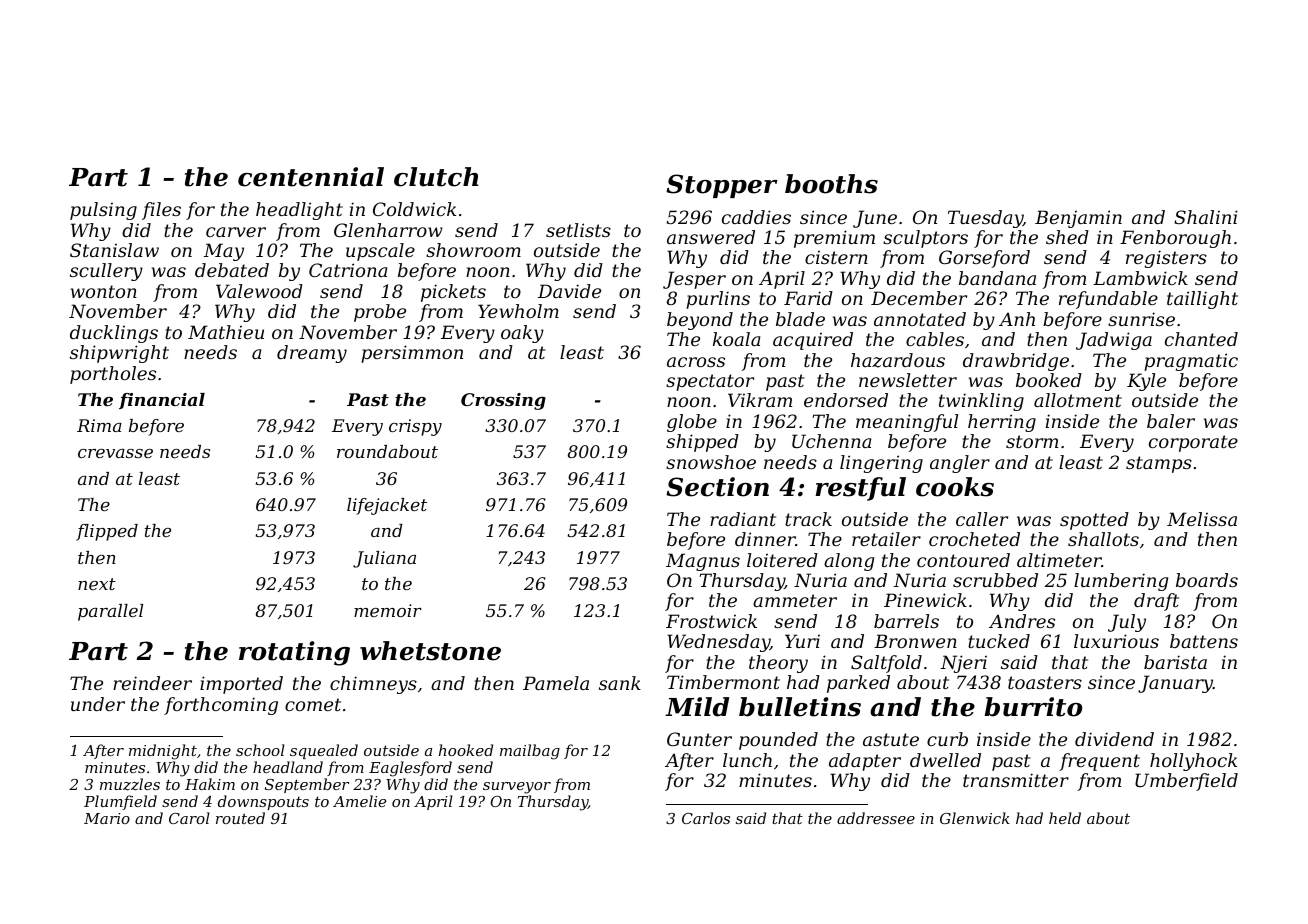 Image resolution: width=1308 pixels, height=924 pixels. Describe the element at coordinates (518, 311) in the screenshot. I see `Yewholm` at that location.
